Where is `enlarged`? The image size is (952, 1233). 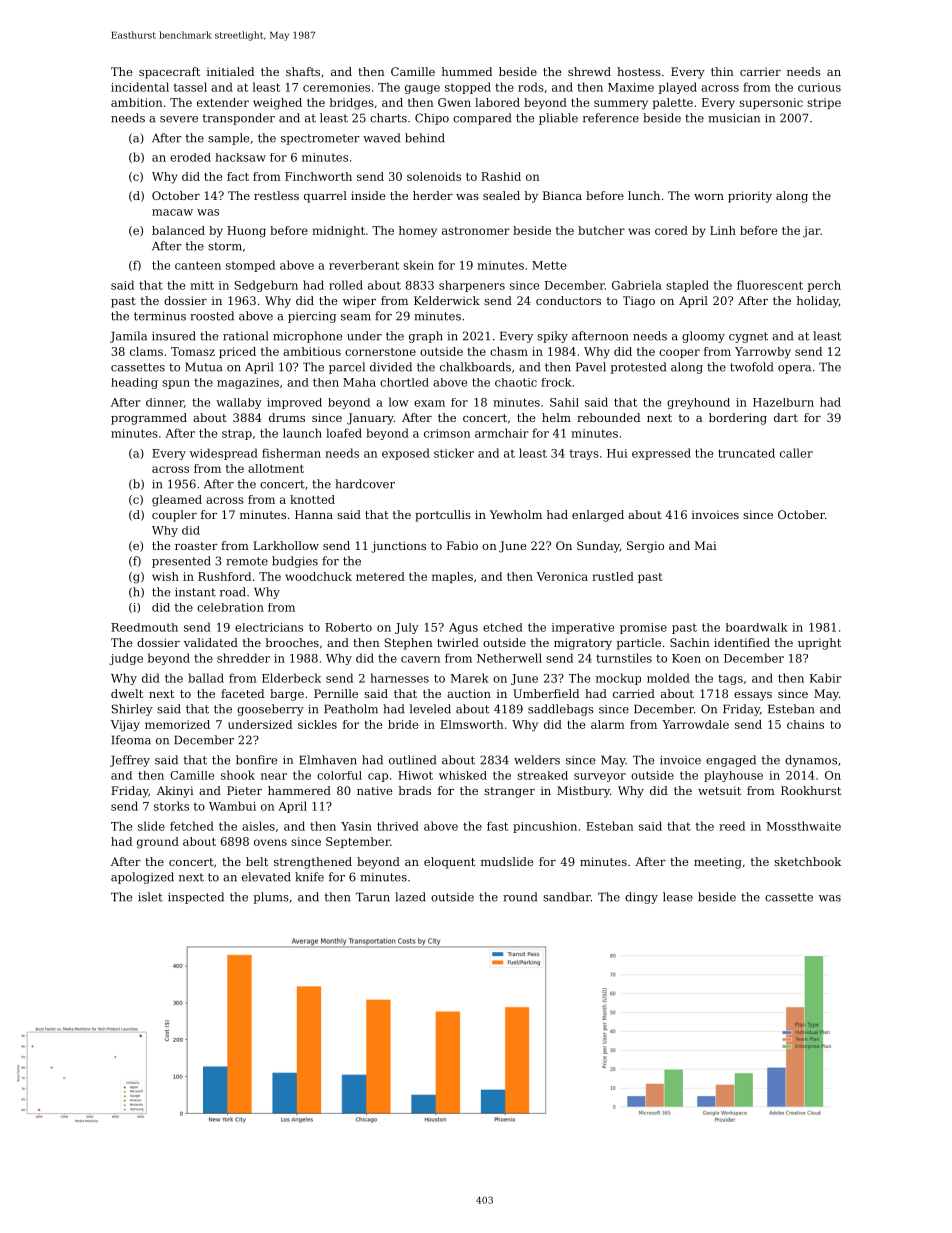 enlarged is located at coordinates (598, 516).
